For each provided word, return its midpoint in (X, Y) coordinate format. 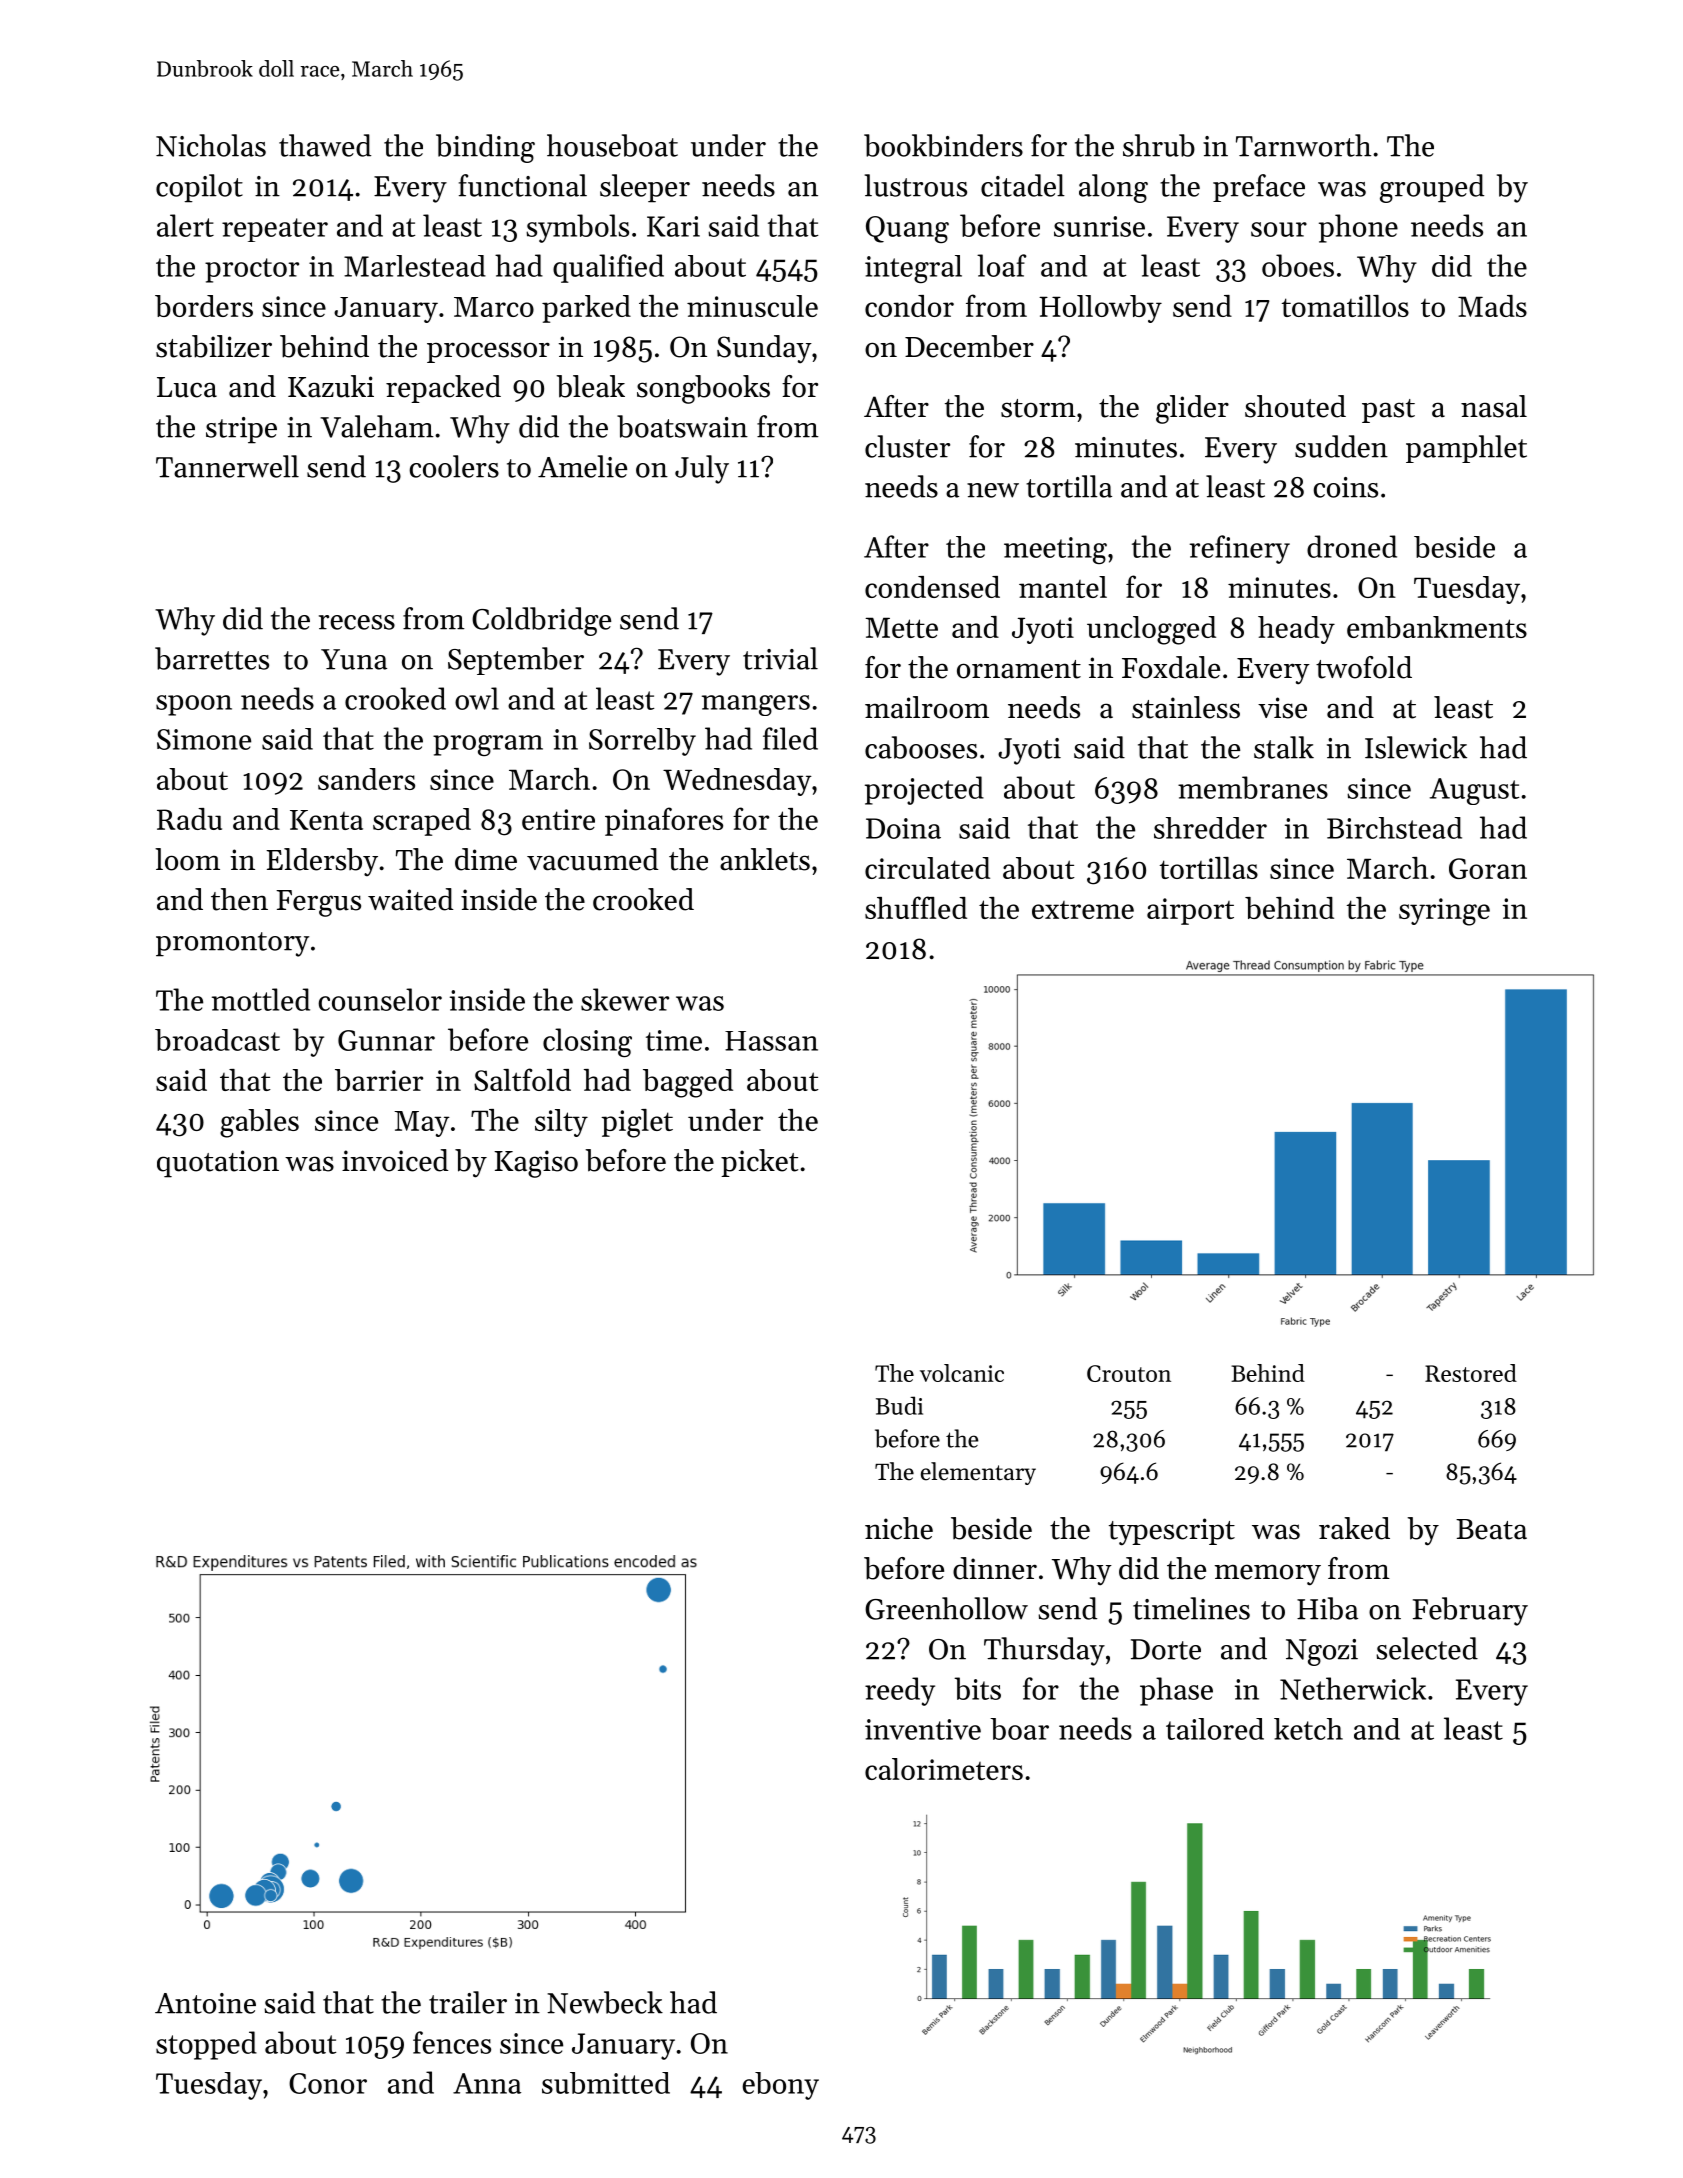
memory (1268, 1575)
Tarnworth (1303, 145)
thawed (325, 145)
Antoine (205, 2003)
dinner (995, 1568)
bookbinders (943, 145)
